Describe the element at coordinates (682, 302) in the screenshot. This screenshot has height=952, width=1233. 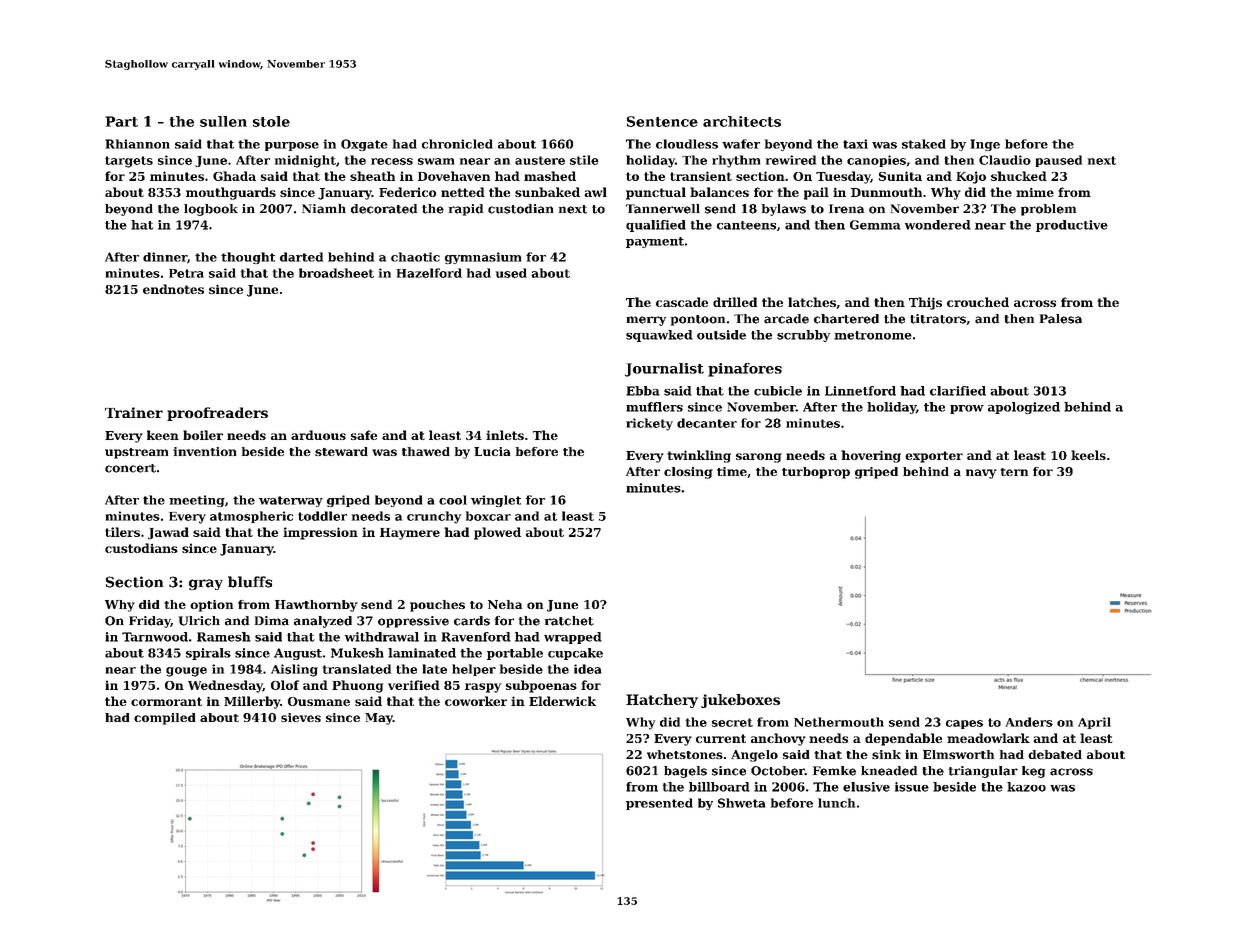
I see `cascade` at that location.
